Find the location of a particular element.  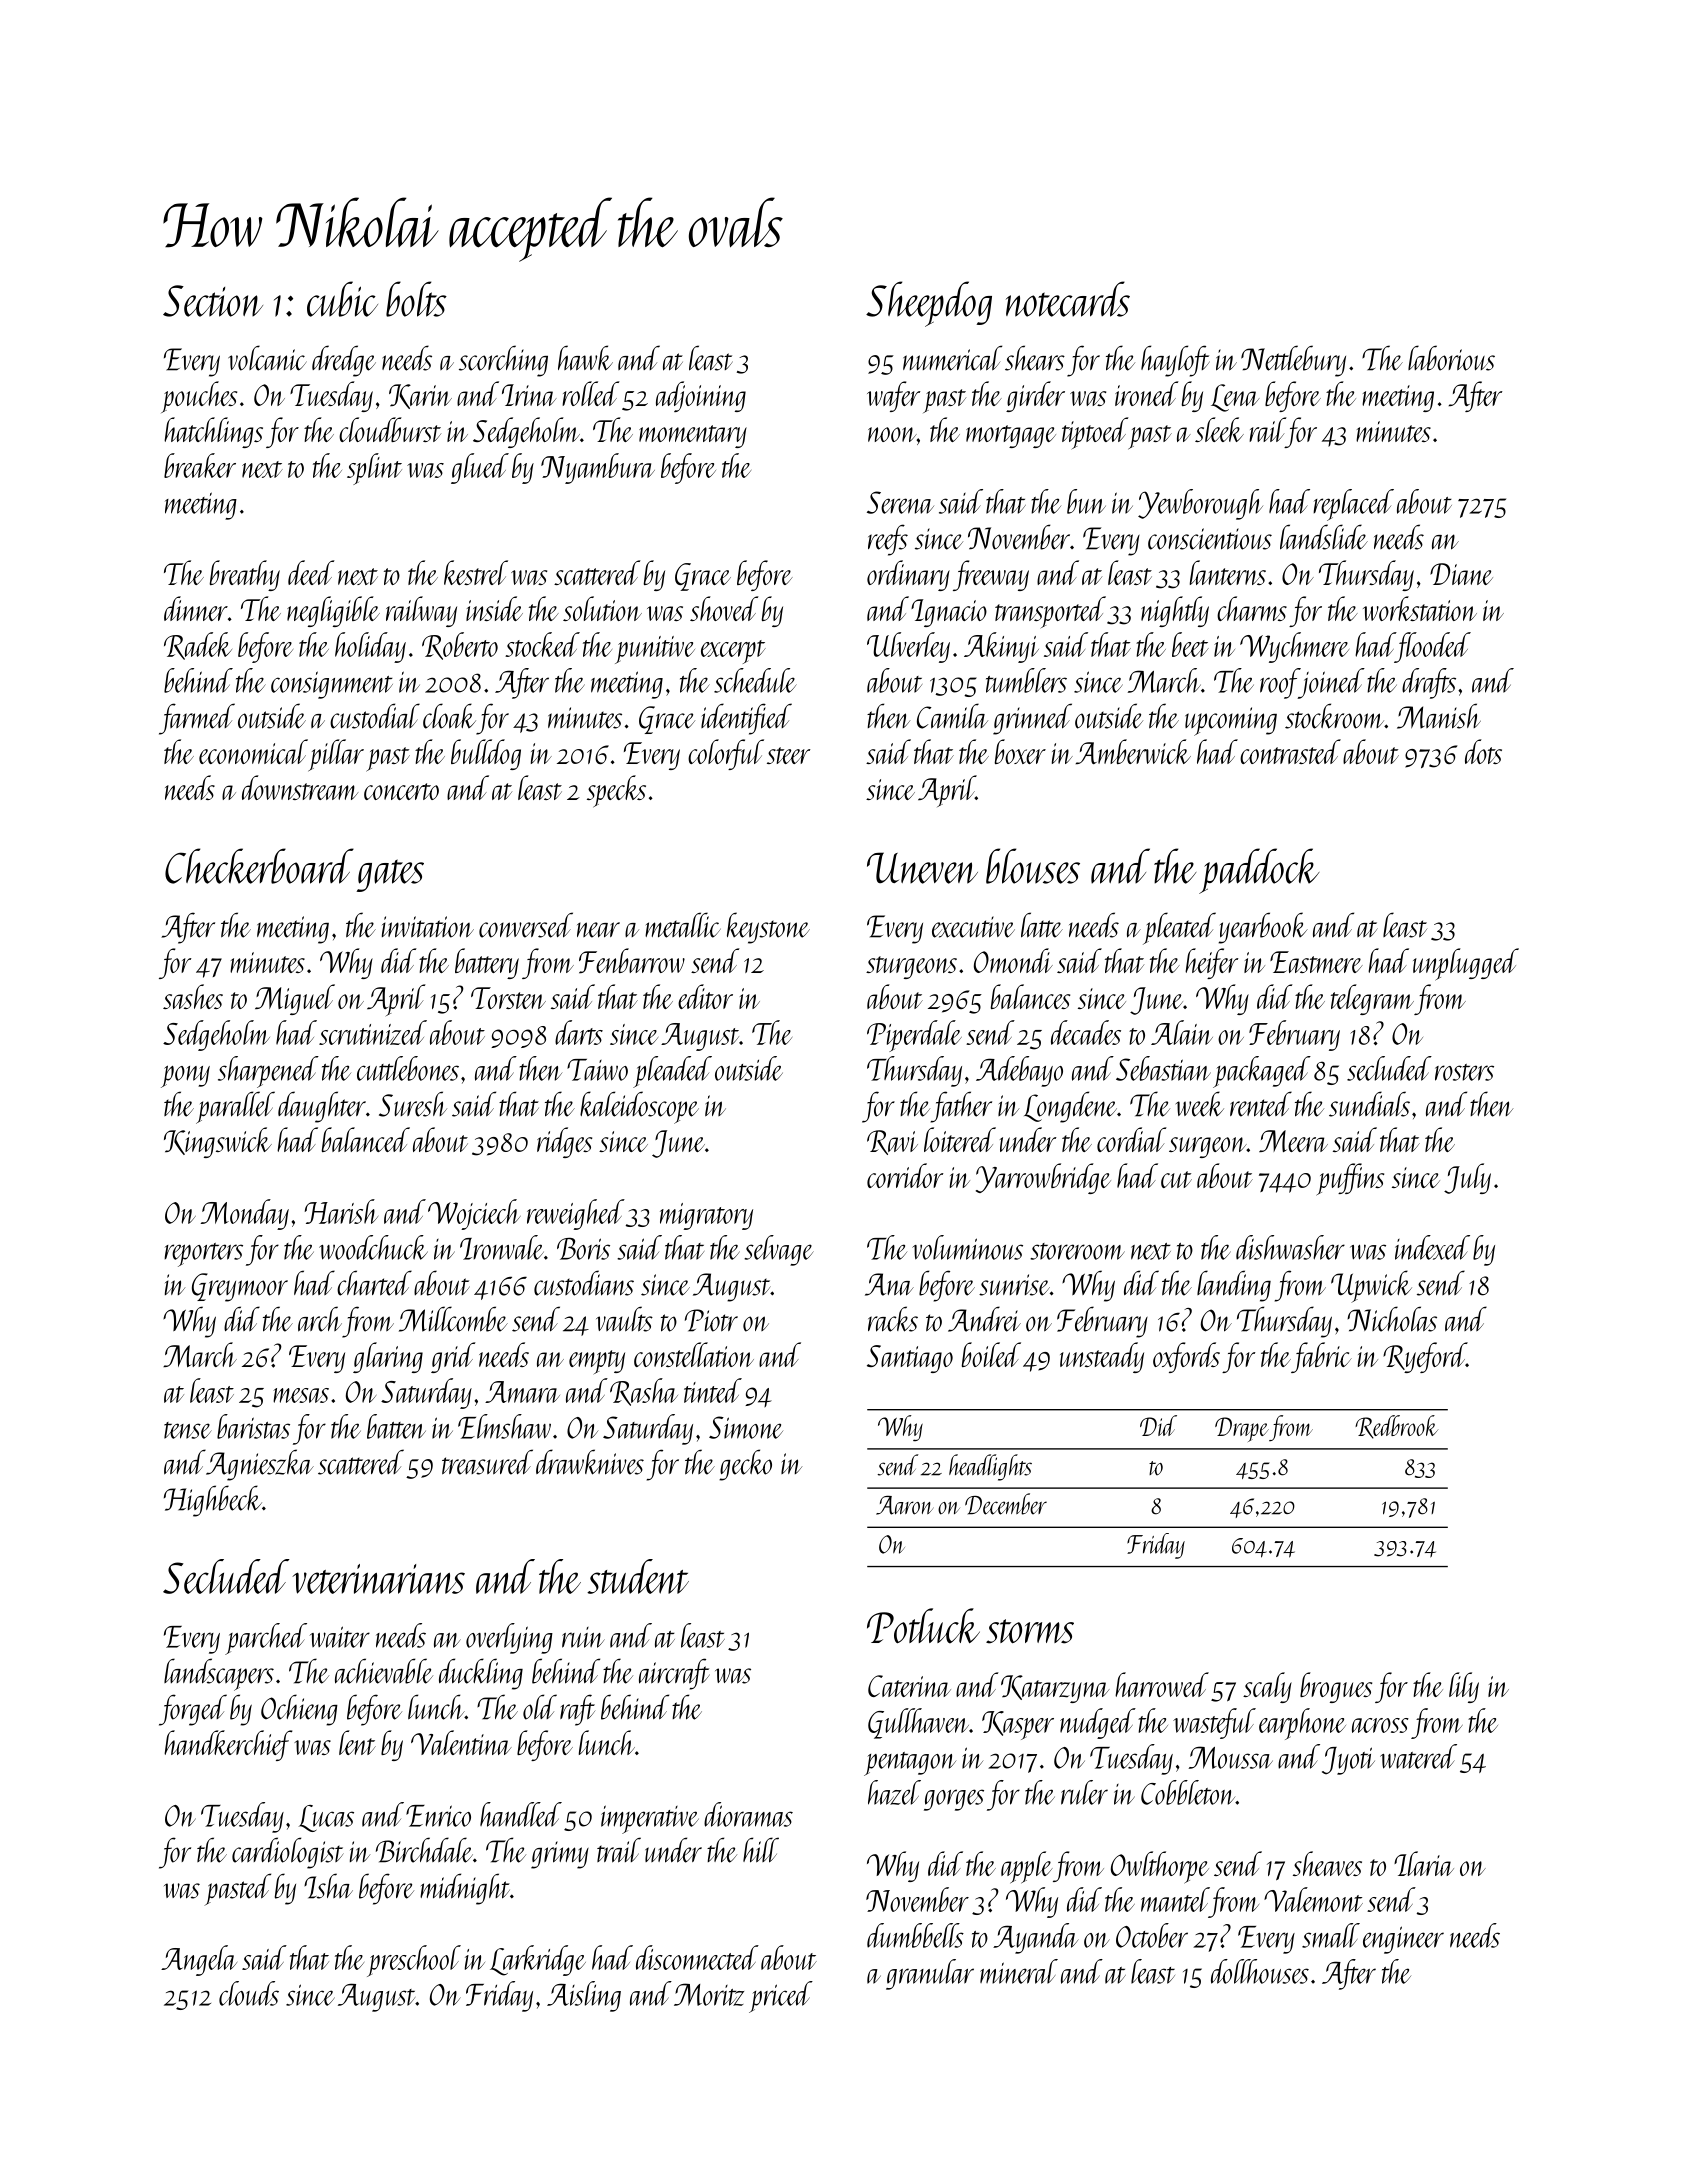

Sebastian is located at coordinates (1163, 1068).
